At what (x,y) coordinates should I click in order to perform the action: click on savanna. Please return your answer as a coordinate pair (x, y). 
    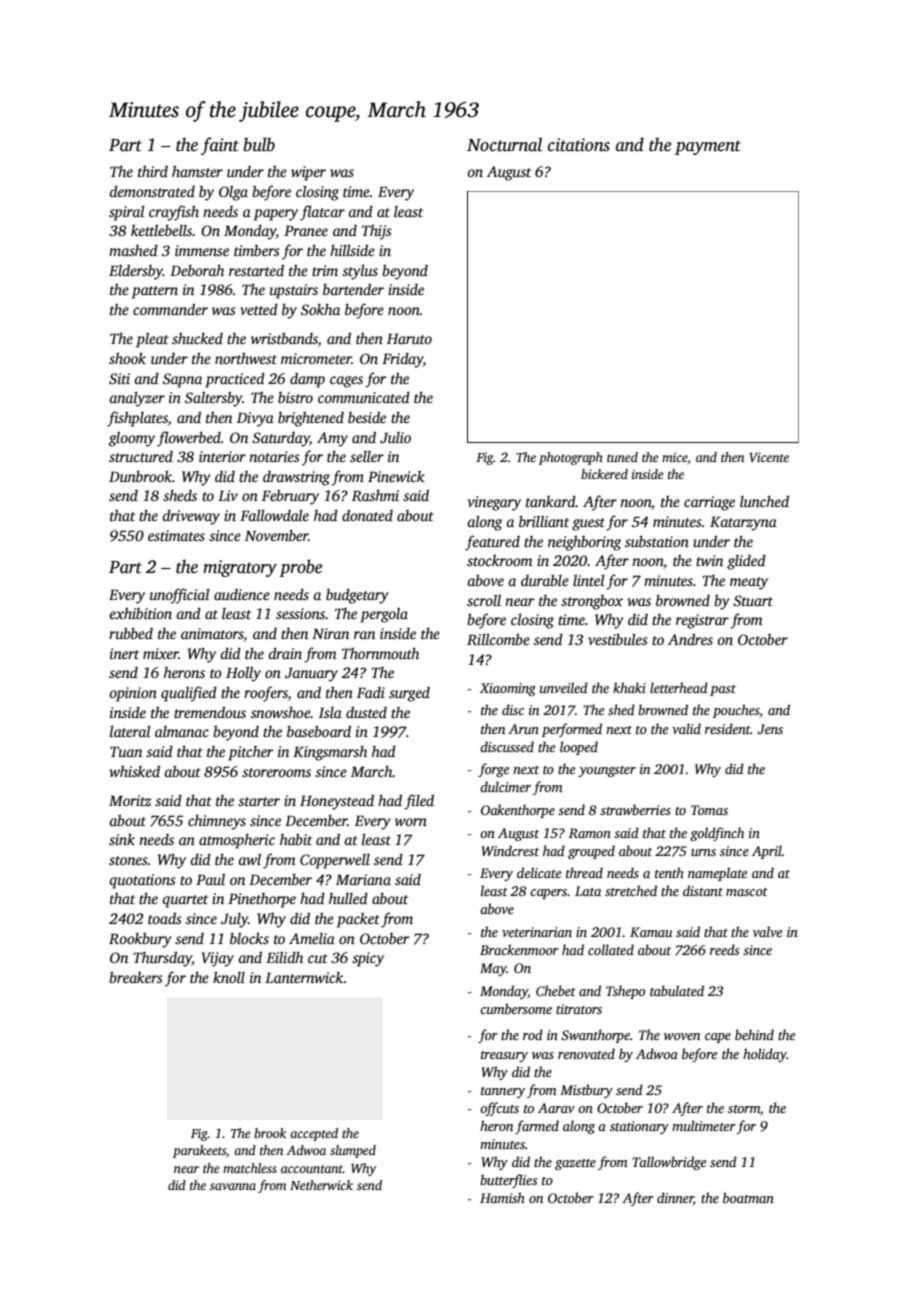
    Looking at the image, I should click on (233, 1186).
